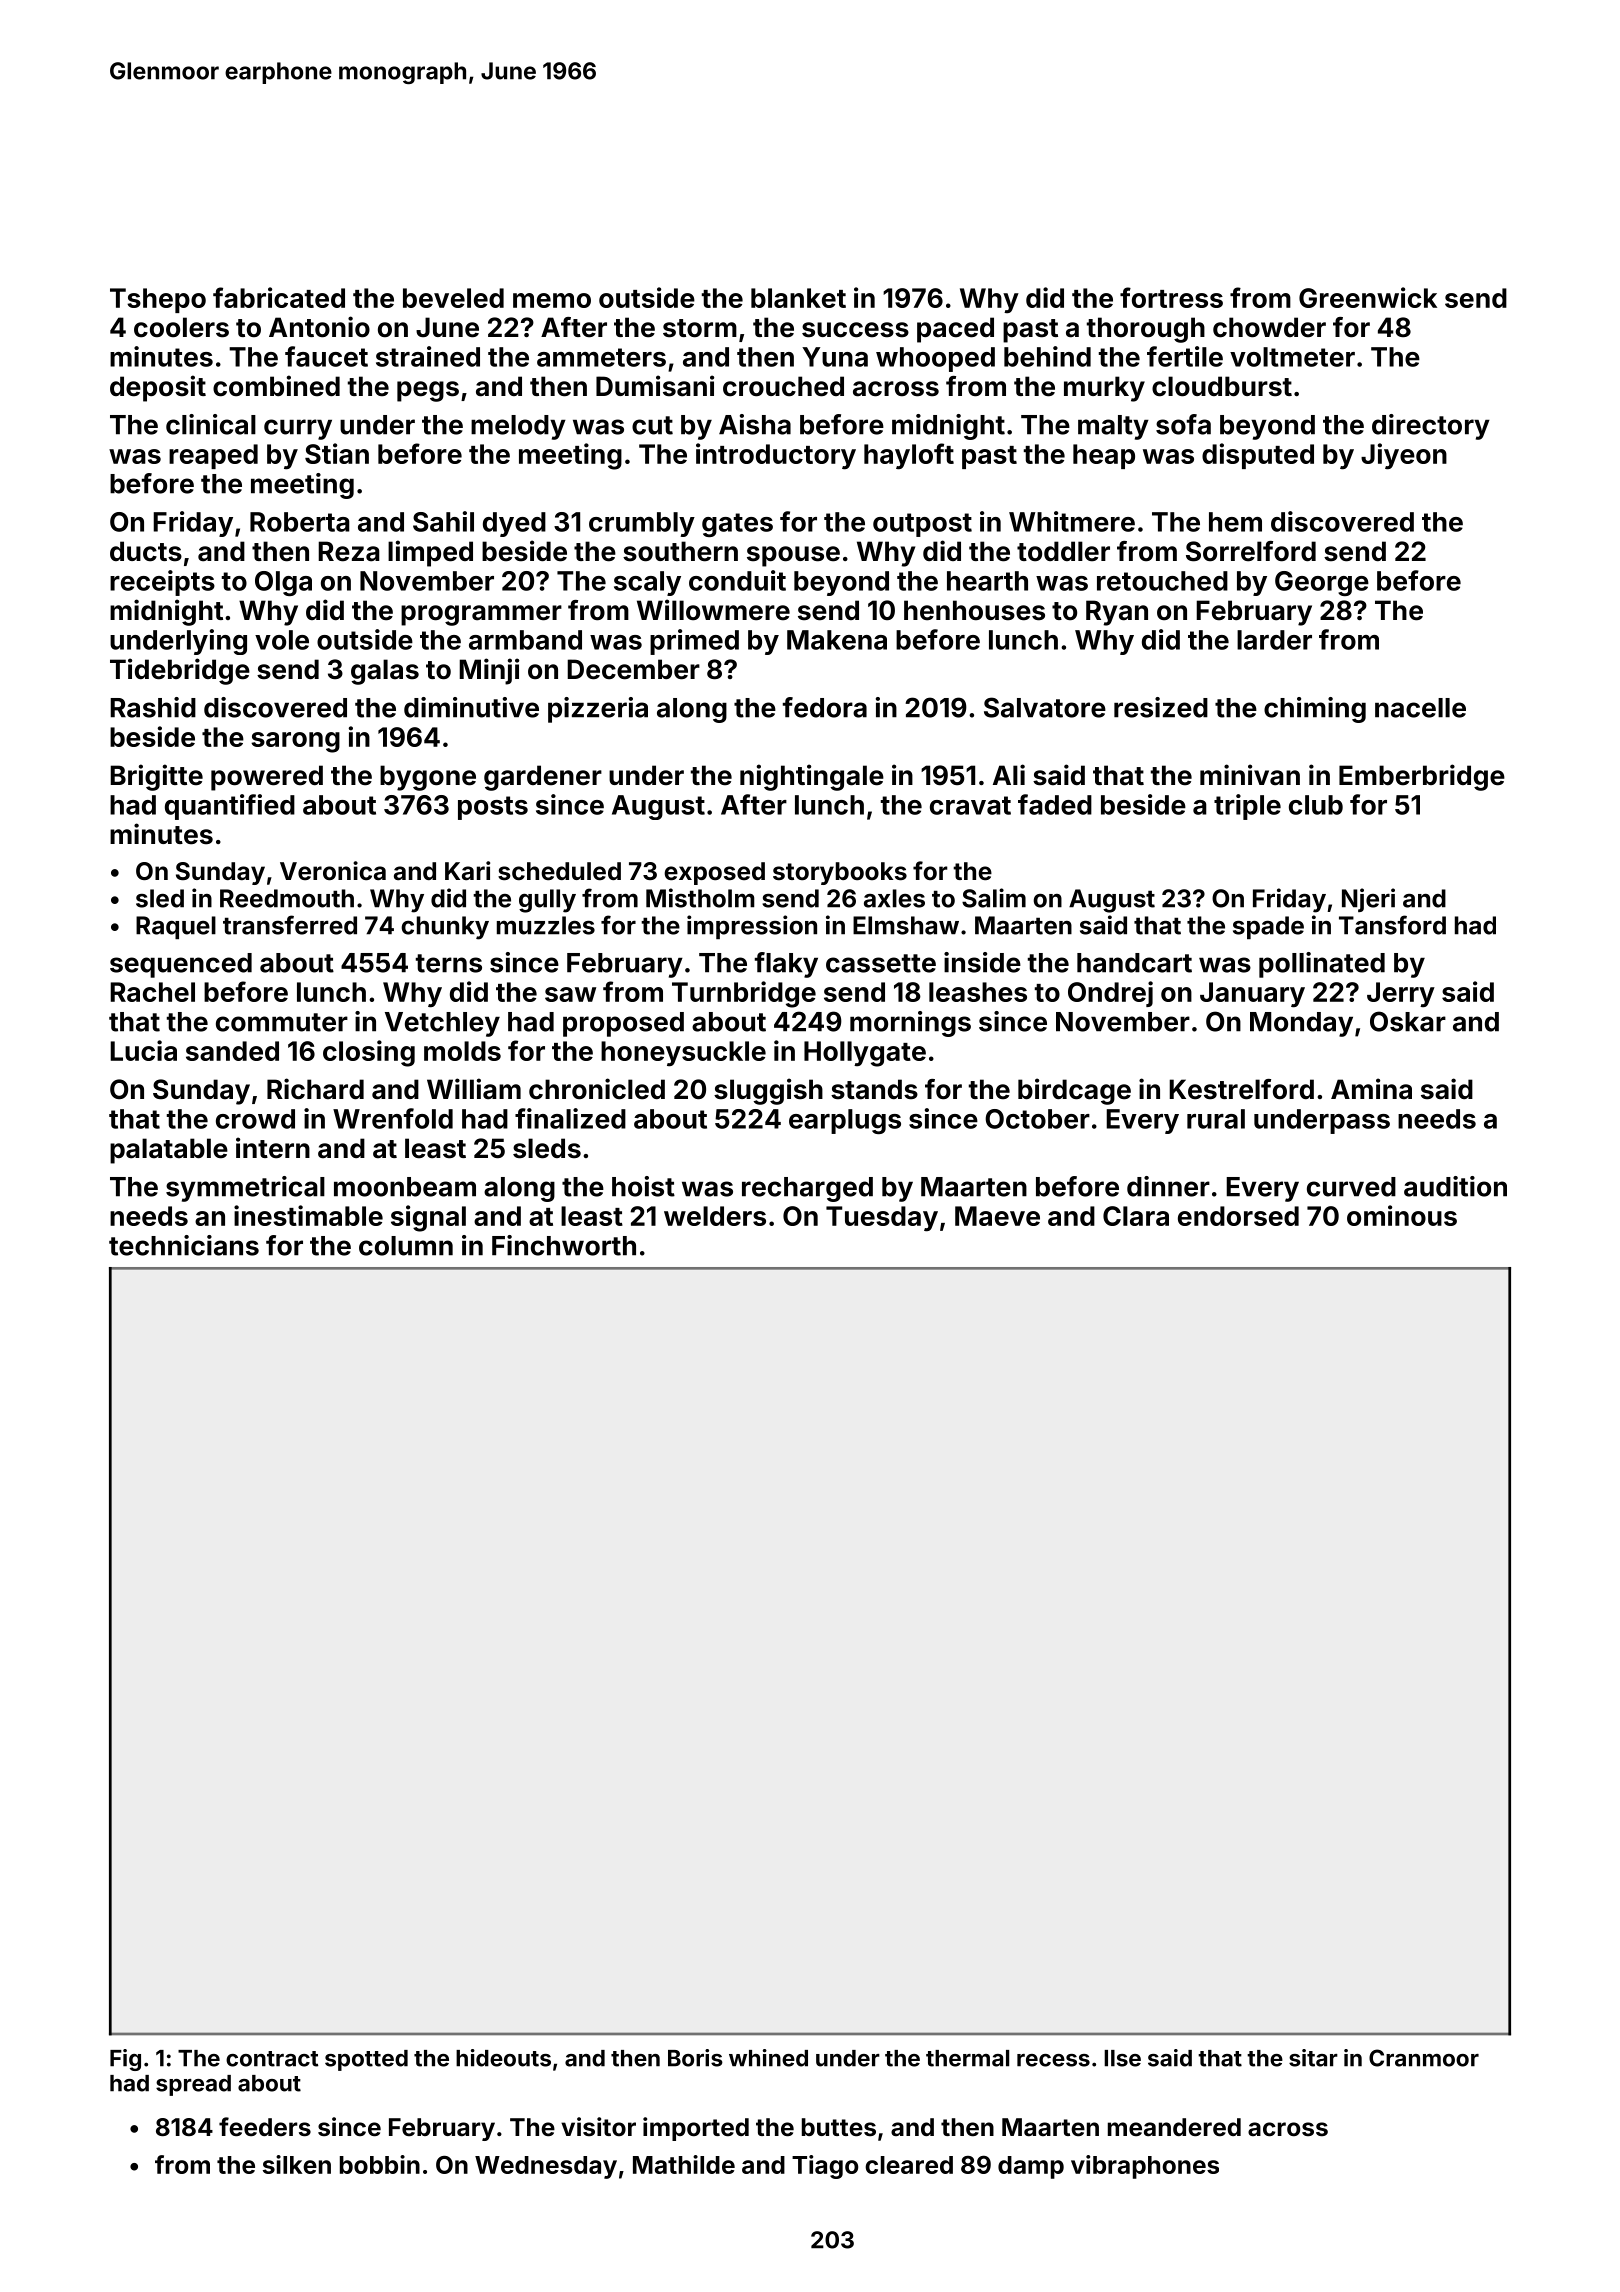 Image resolution: width=1620 pixels, height=2292 pixels. Describe the element at coordinates (967, 2058) in the page. I see `thermal` at that location.
